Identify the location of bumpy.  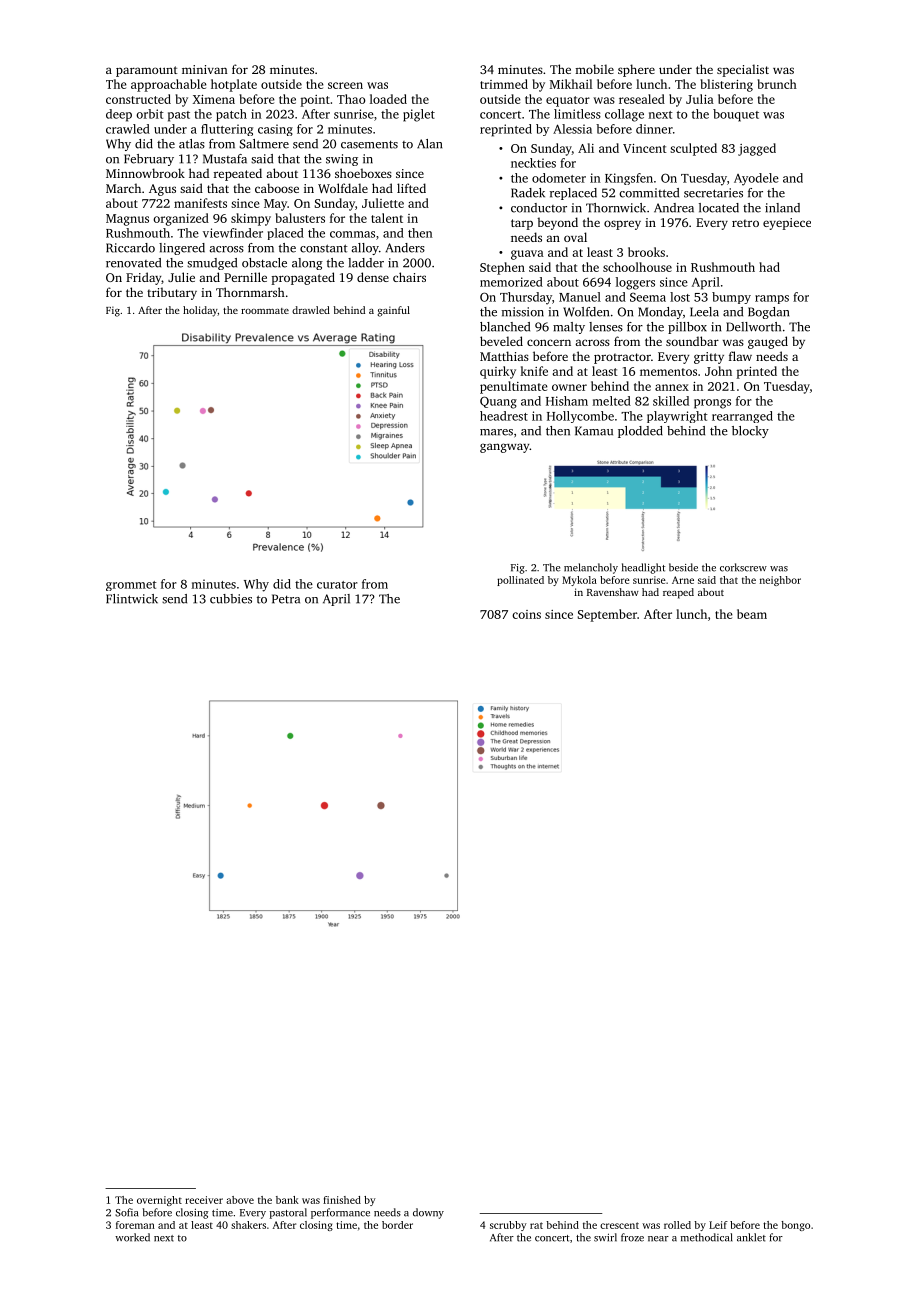
(731, 298).
